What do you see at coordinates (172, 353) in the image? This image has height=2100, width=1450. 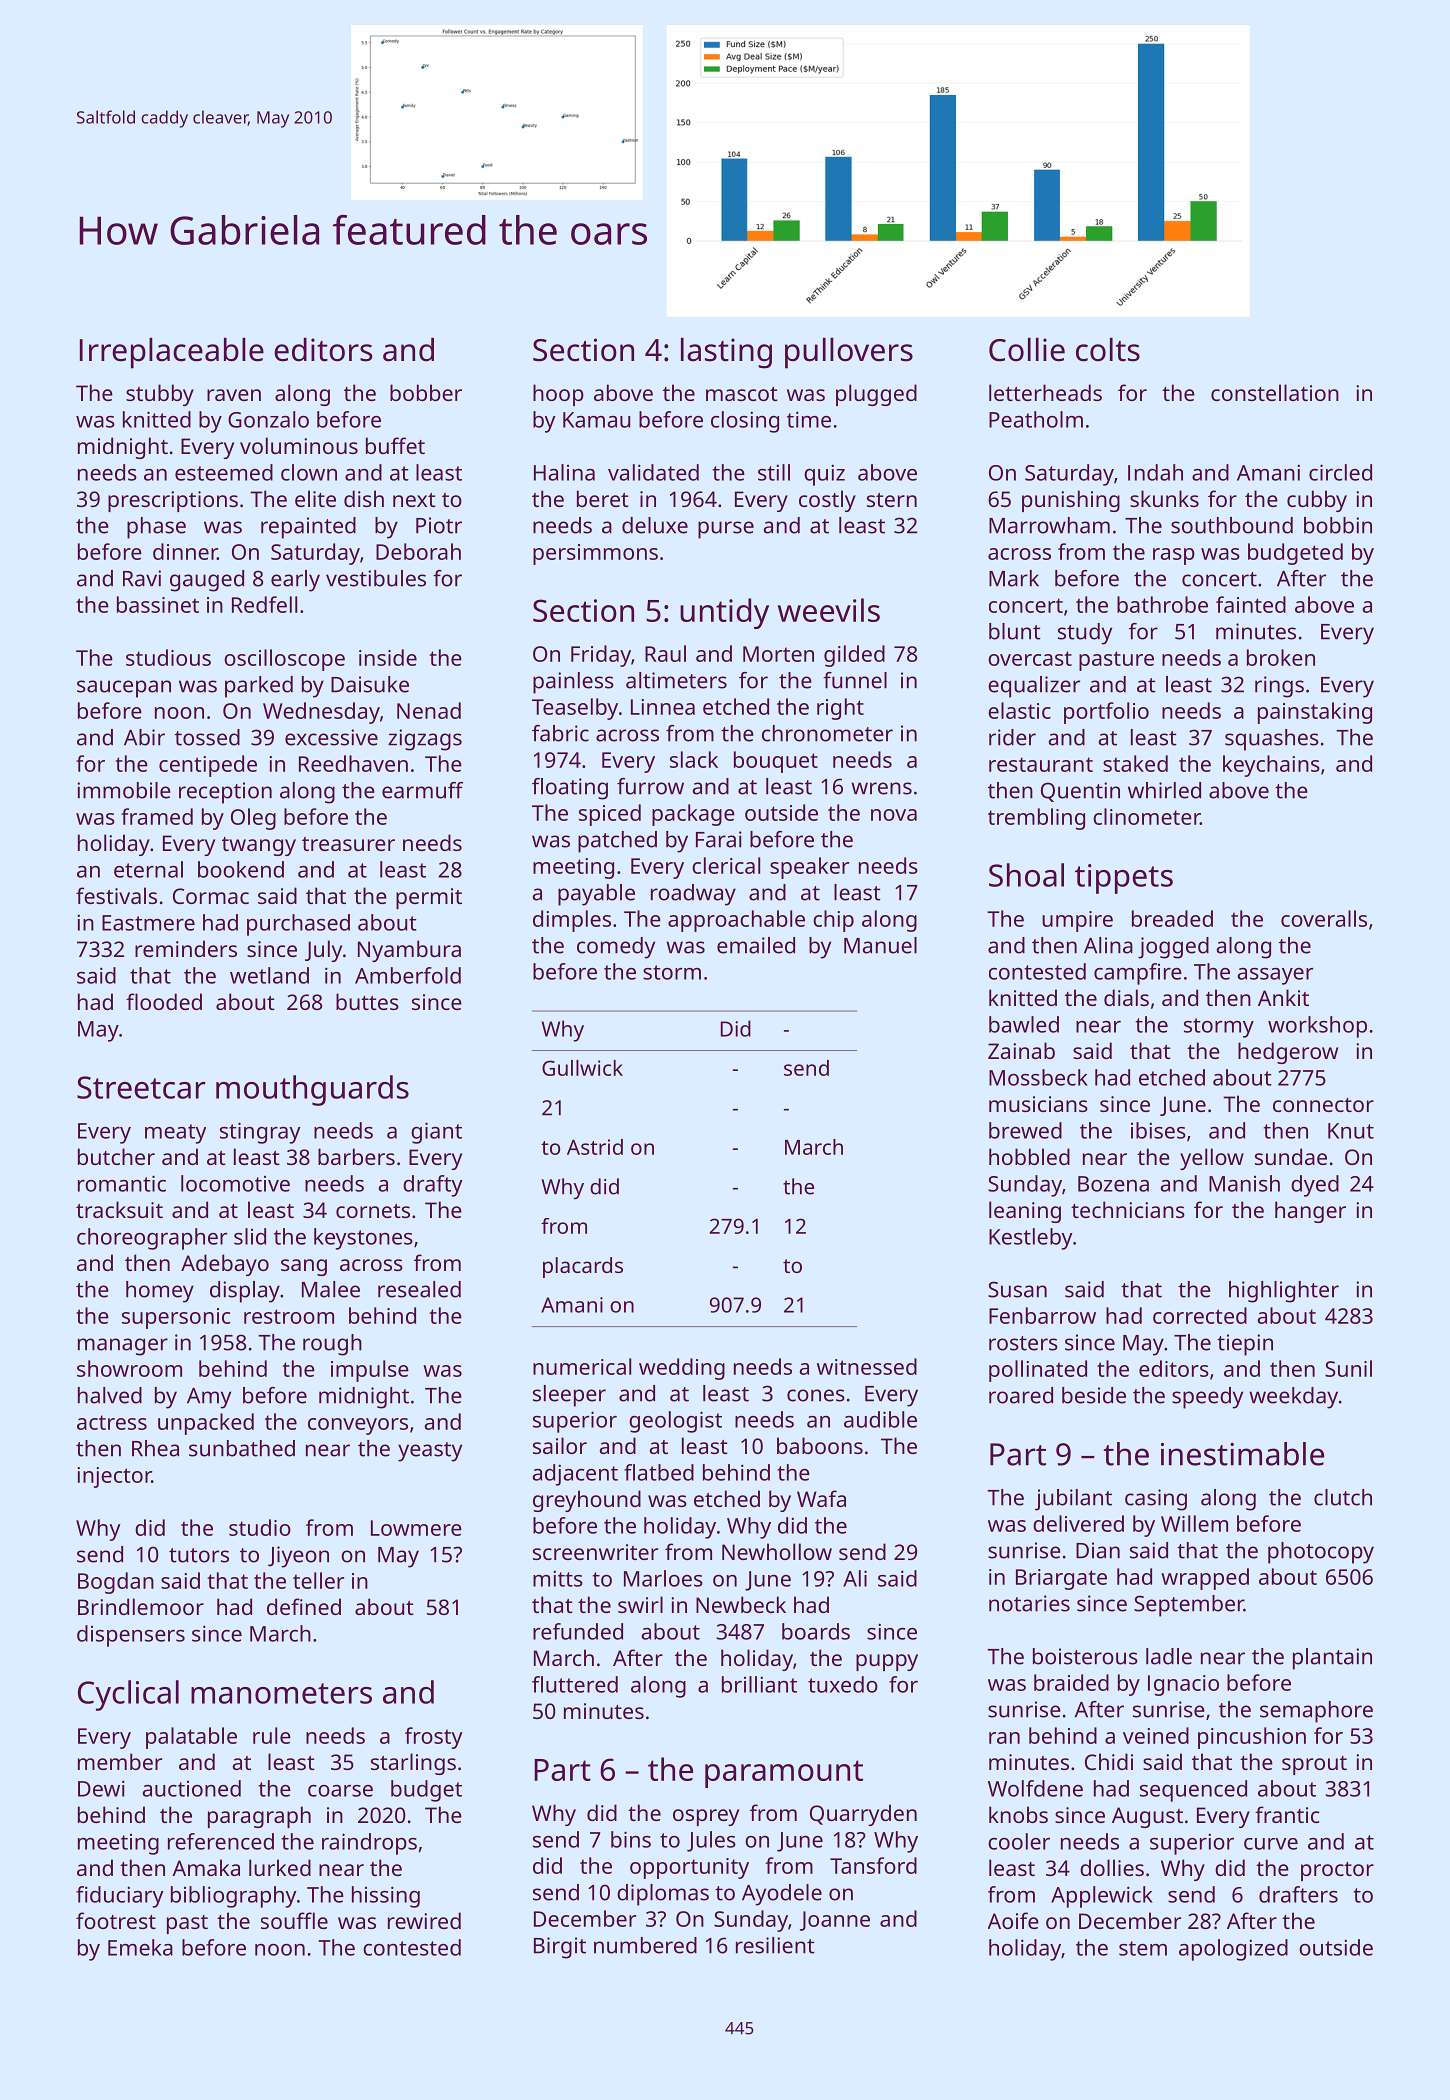 I see `Irreplaceable` at bounding box center [172, 353].
